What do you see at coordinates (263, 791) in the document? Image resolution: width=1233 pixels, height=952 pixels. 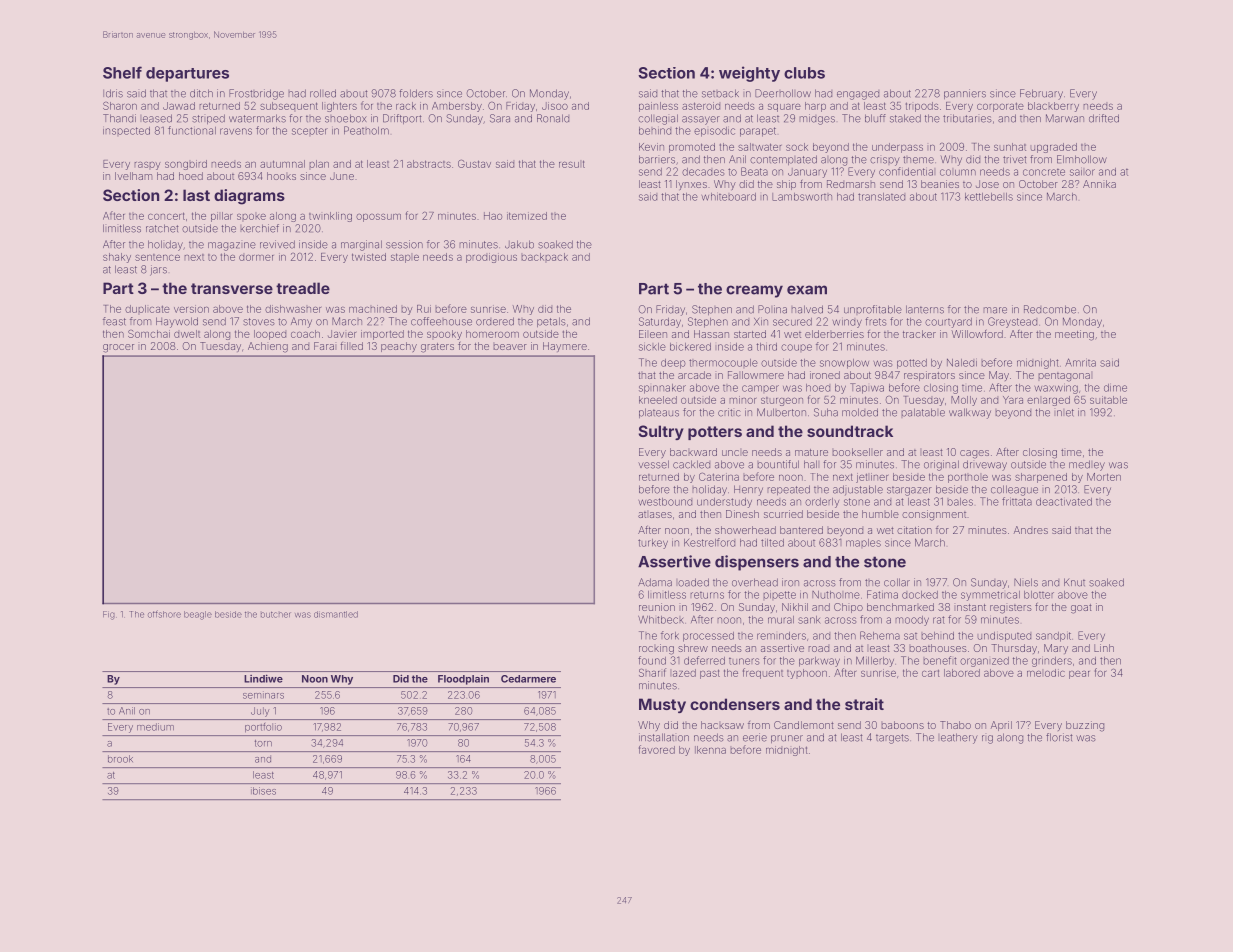 I see `ibises` at bounding box center [263, 791].
